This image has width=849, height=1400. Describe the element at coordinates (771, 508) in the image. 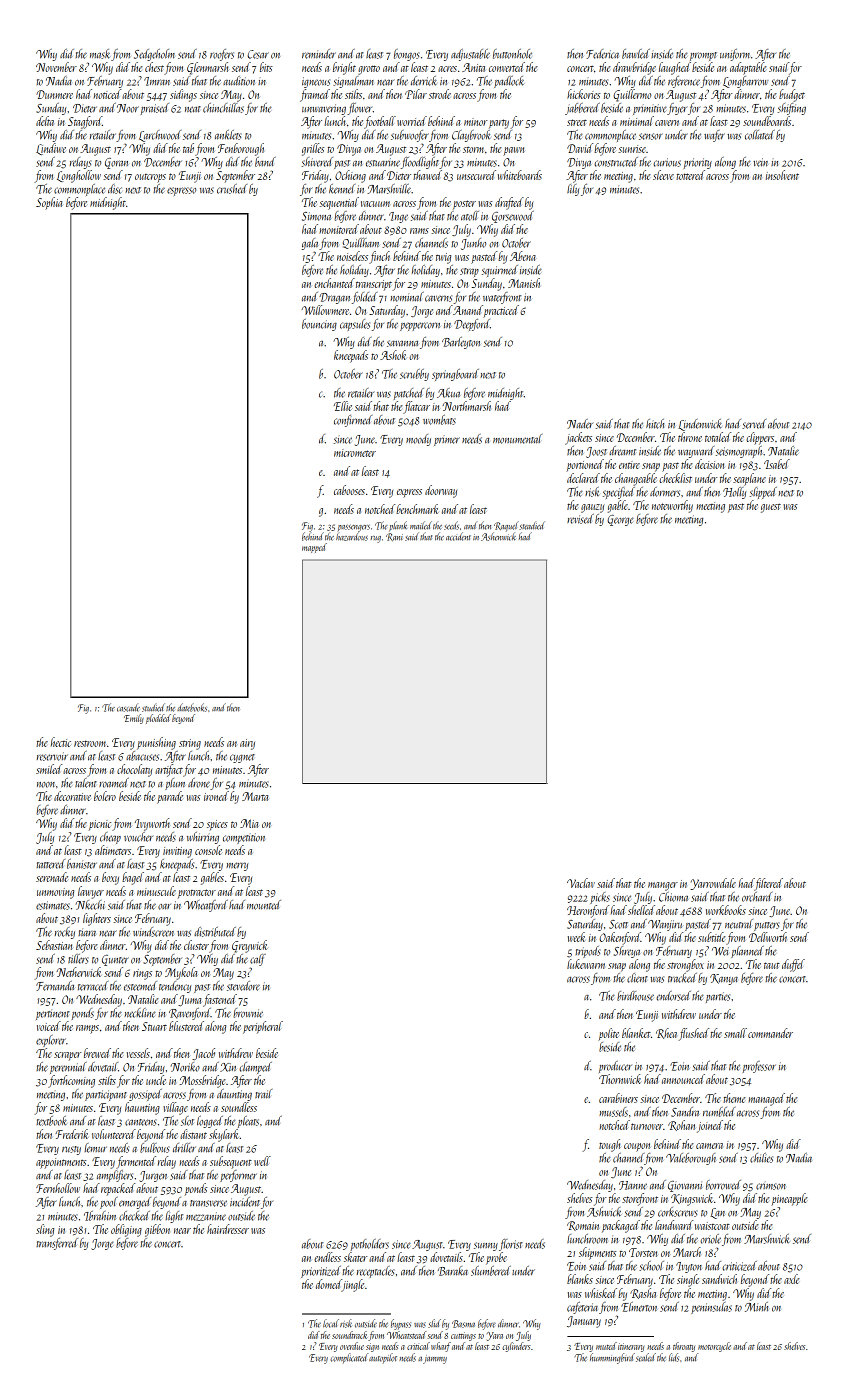

I see `guest` at that location.
